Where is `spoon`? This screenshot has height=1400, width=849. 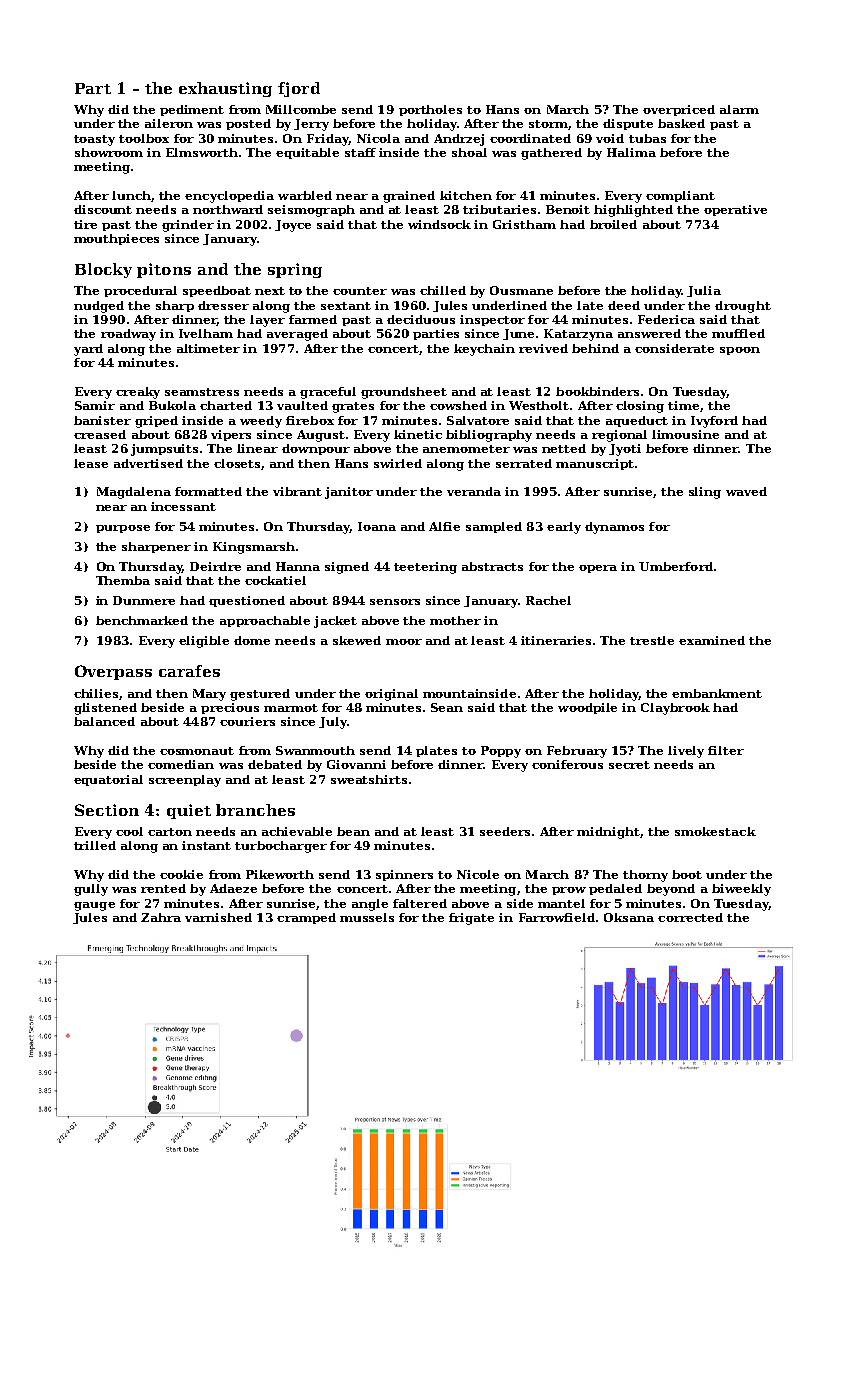
spoon is located at coordinates (740, 351).
